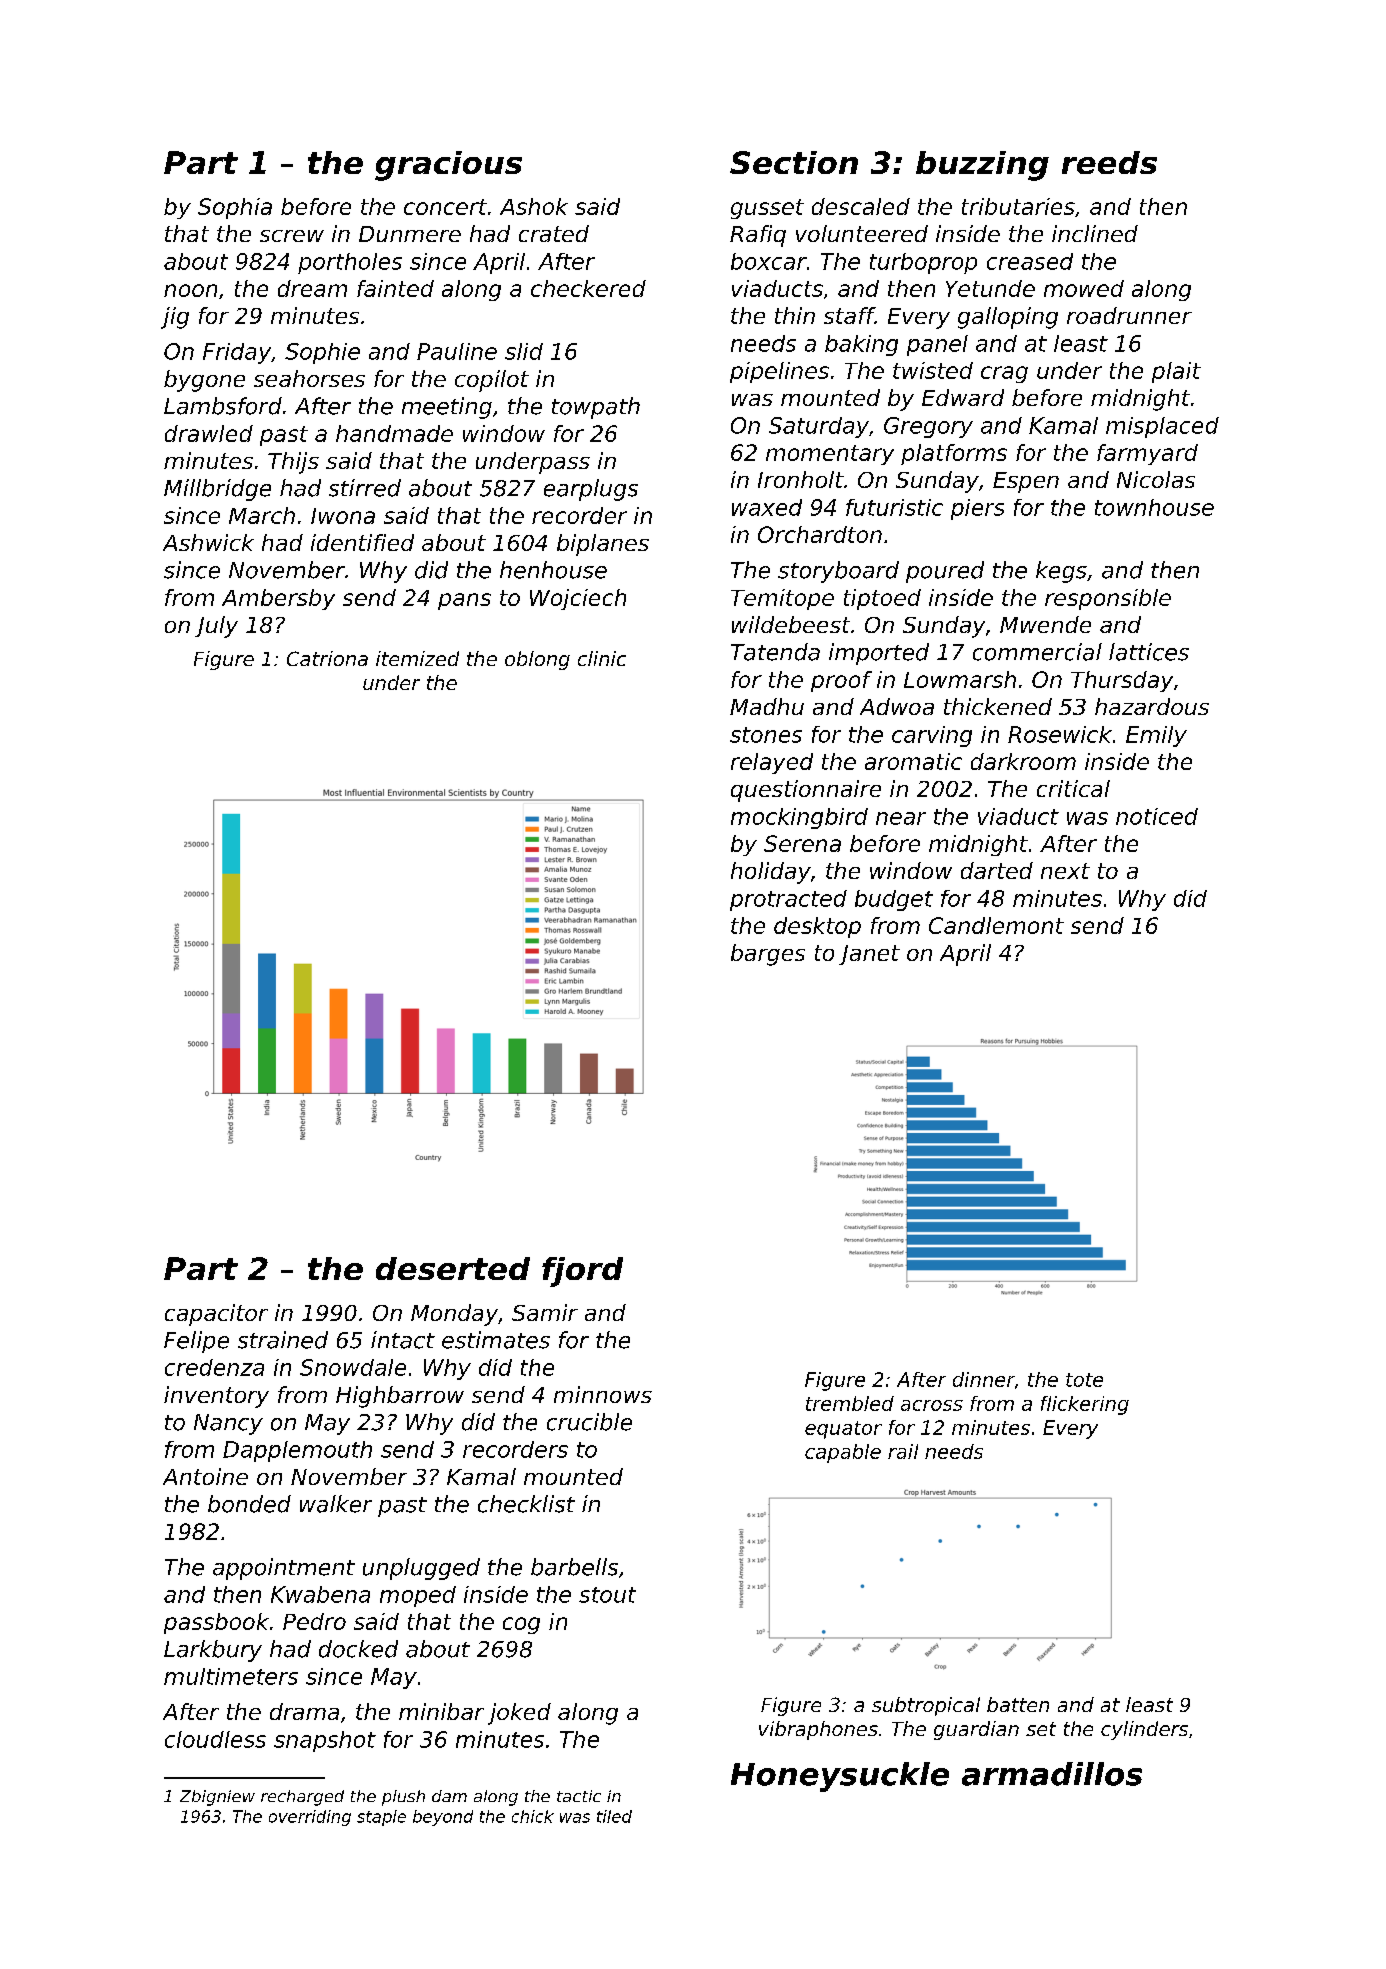  Describe the element at coordinates (767, 706) in the screenshot. I see `Madhu` at that location.
